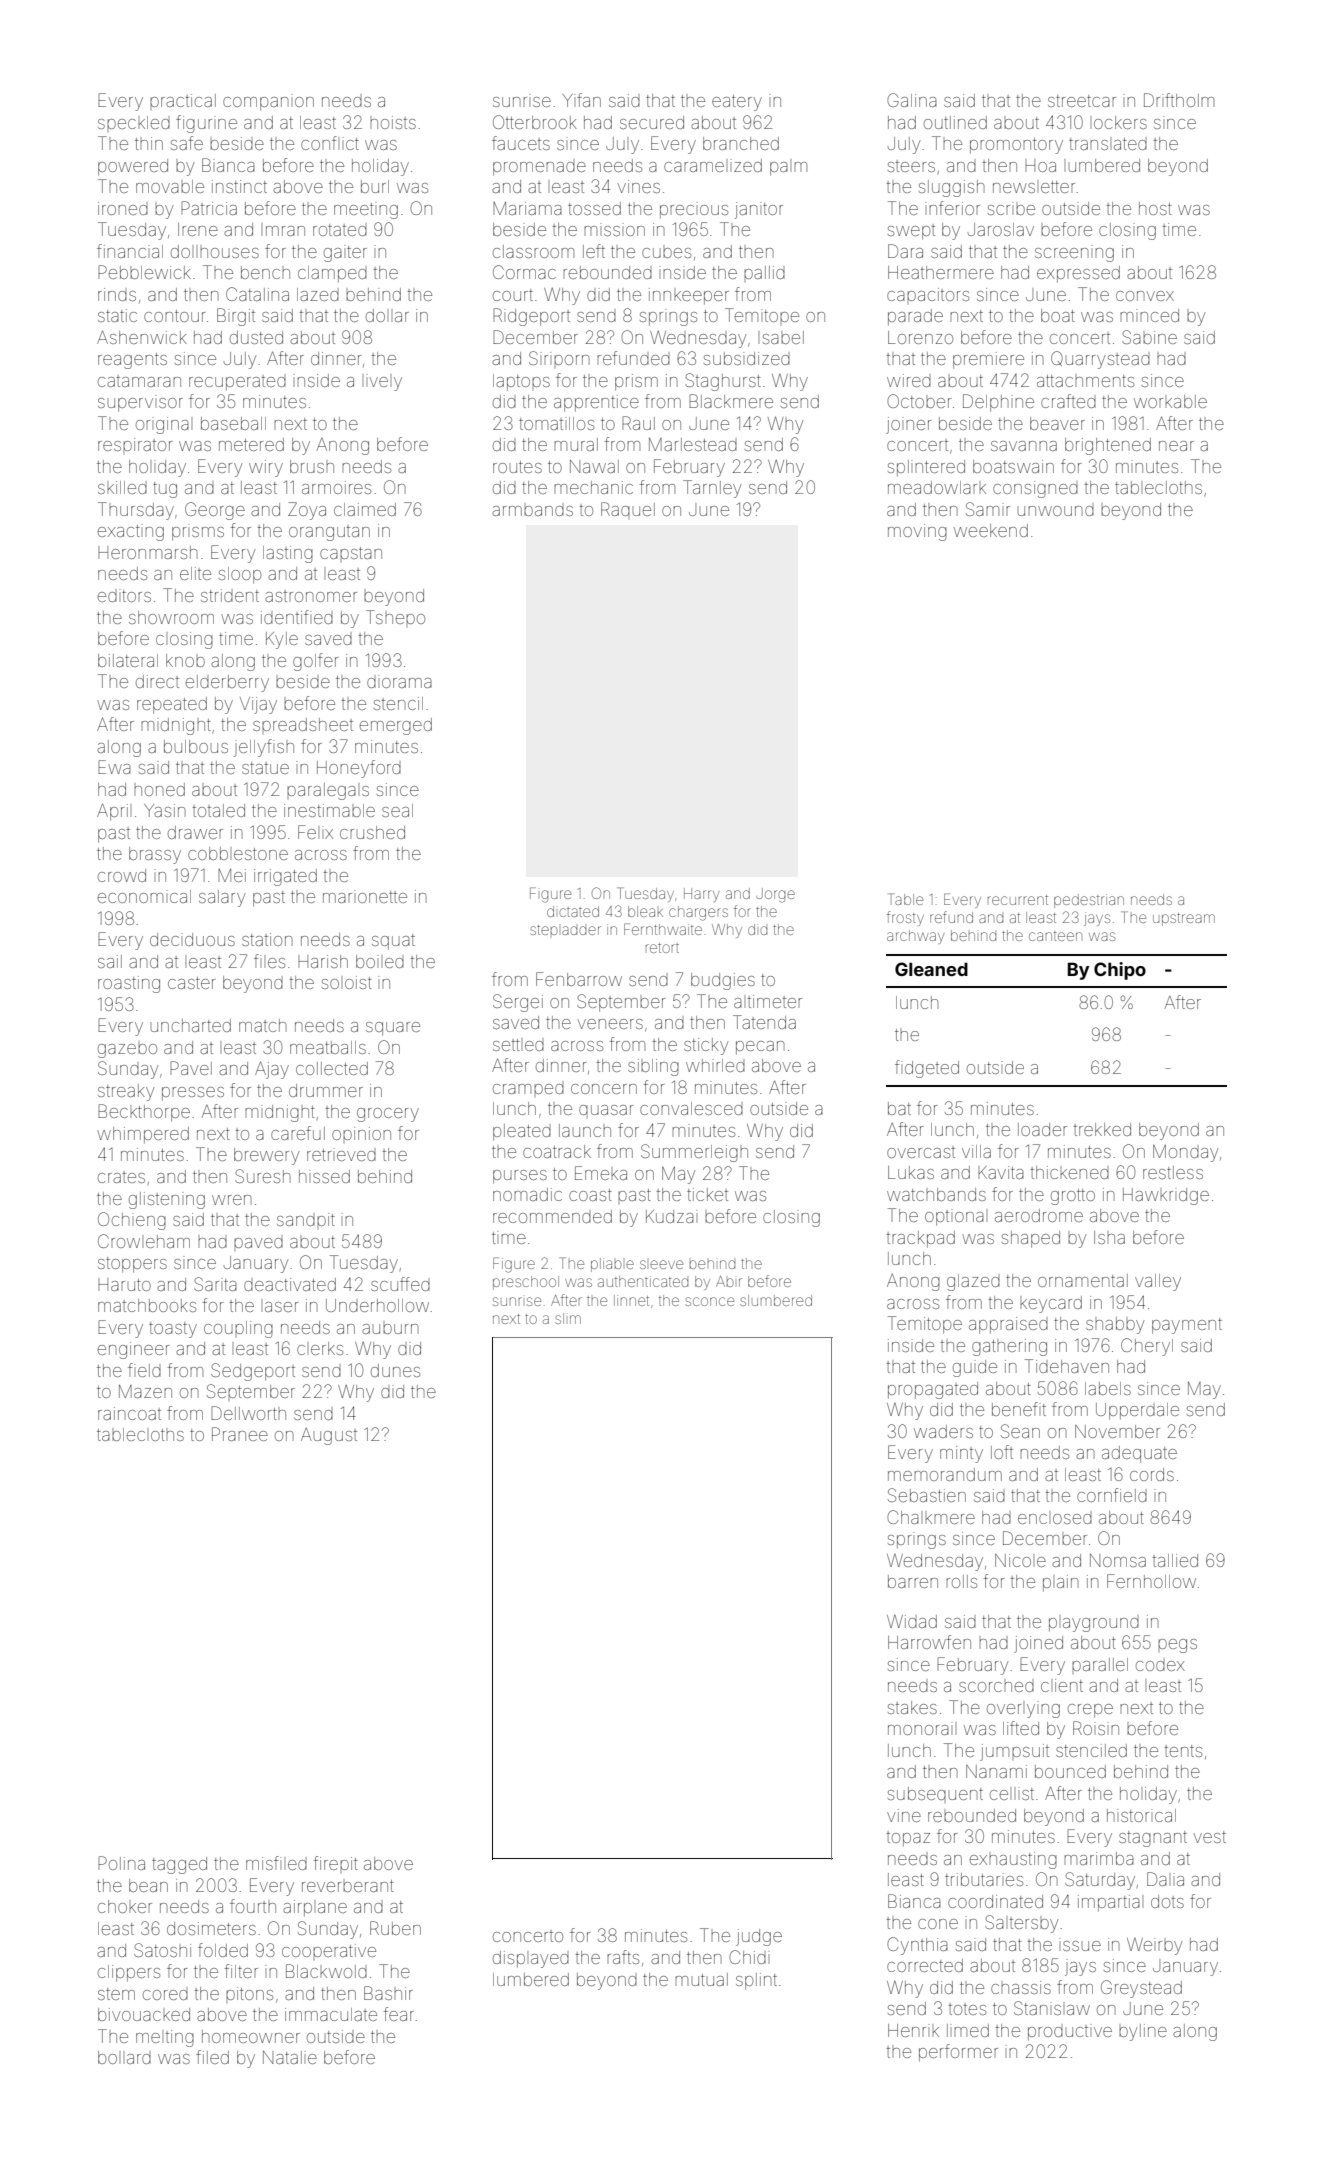 The width and height of the screenshot is (1324, 2181). Describe the element at coordinates (775, 895) in the screenshot. I see `Jorge` at that location.
